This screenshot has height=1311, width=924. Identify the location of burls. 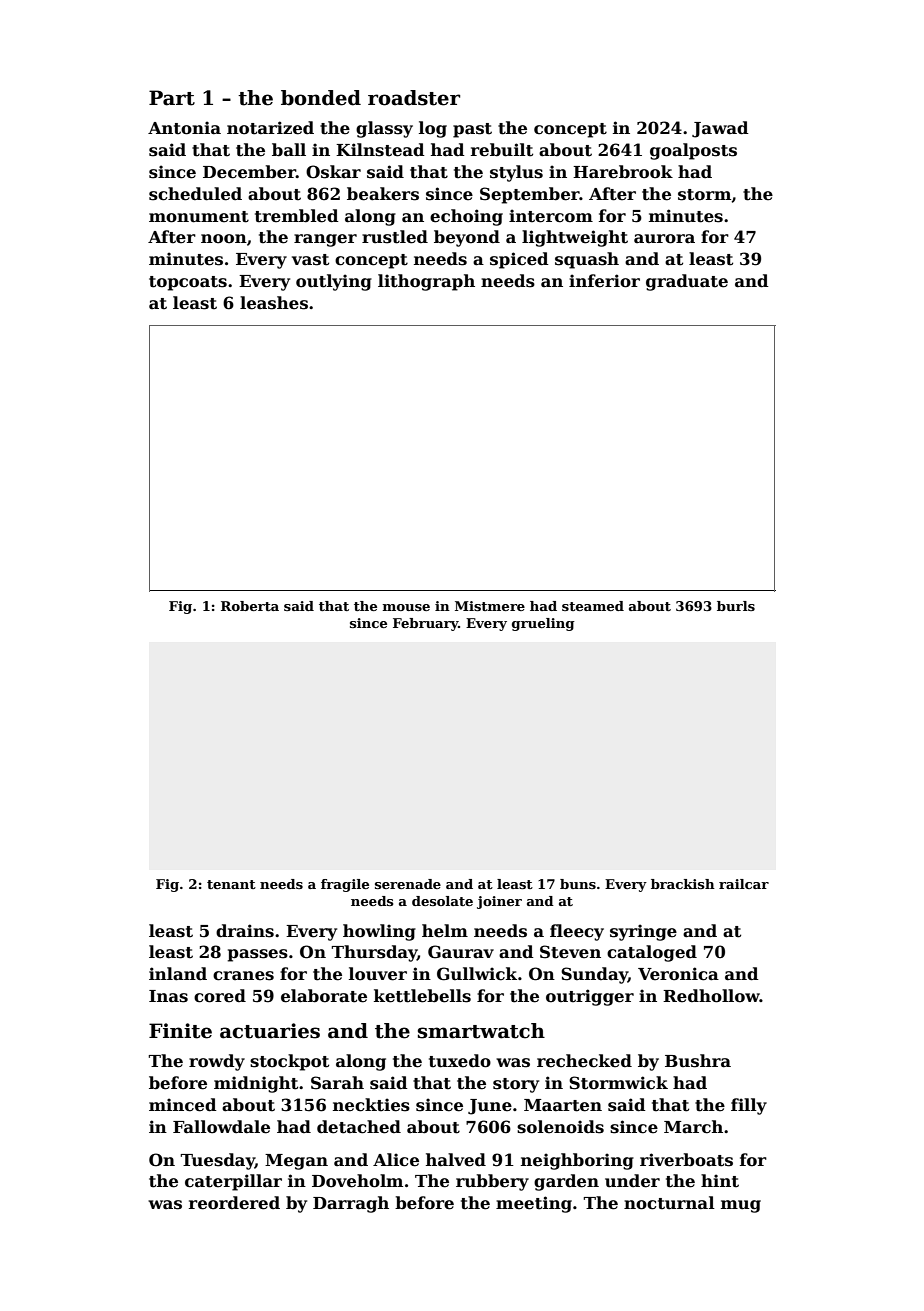
(736, 606).
